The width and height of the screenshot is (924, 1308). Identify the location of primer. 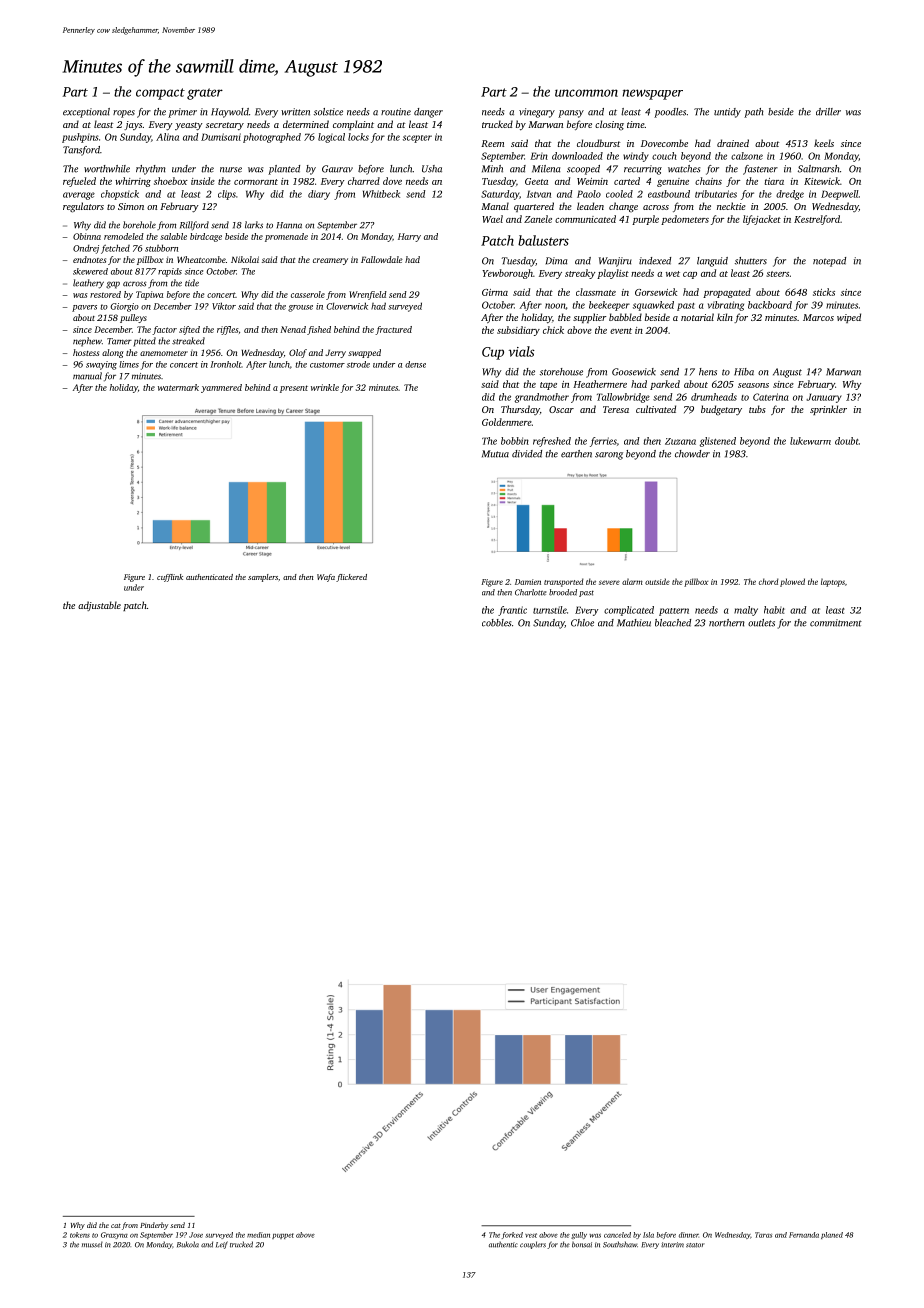
(182, 113).
